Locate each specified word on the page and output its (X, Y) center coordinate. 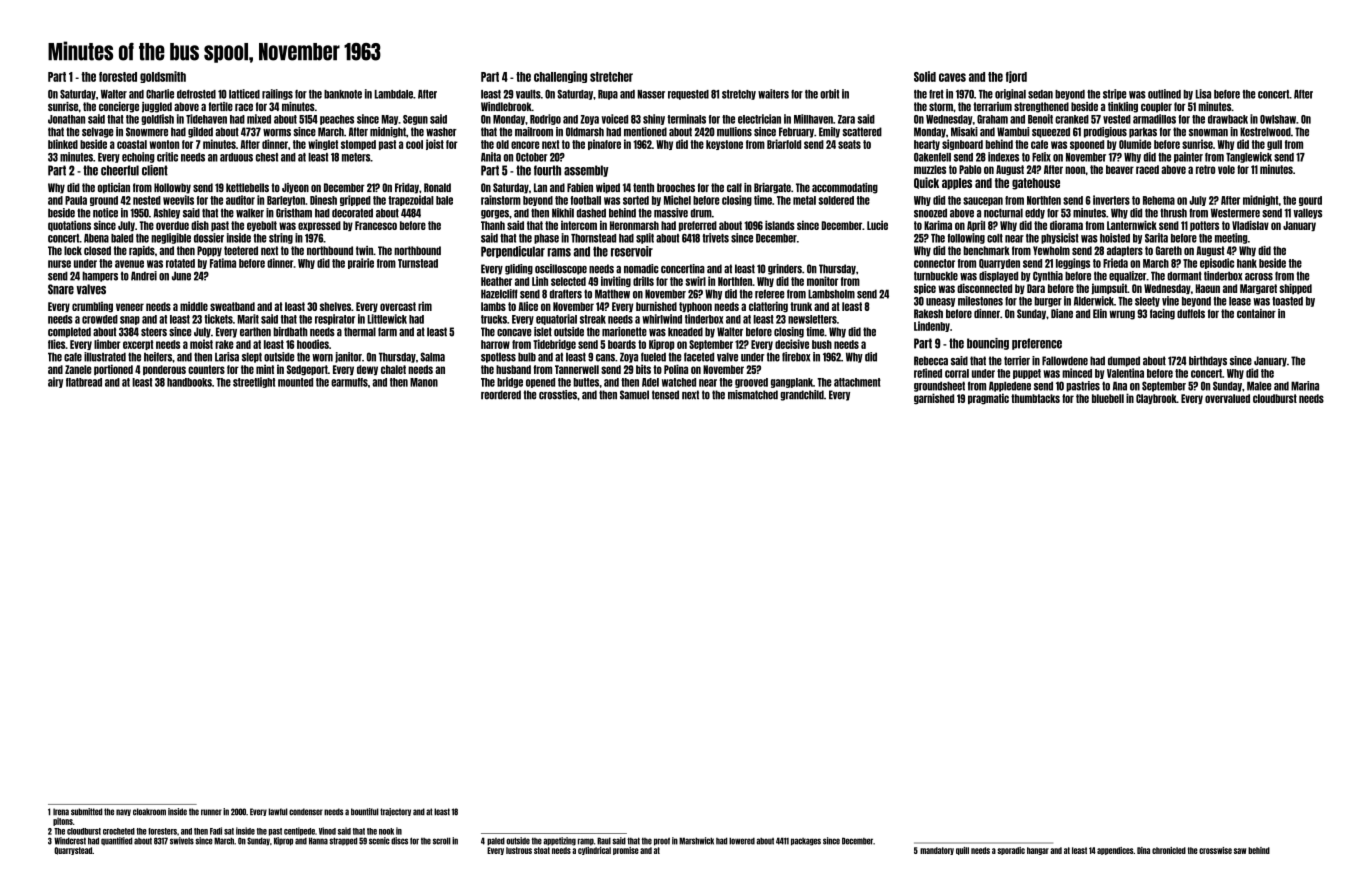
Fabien (580, 187)
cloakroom (149, 812)
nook (386, 831)
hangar (1038, 851)
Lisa (1203, 94)
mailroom (534, 132)
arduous (236, 157)
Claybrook (1156, 399)
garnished (934, 399)
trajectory (395, 812)
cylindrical (594, 851)
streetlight (254, 382)
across (1259, 277)
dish (200, 225)
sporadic (1011, 851)
